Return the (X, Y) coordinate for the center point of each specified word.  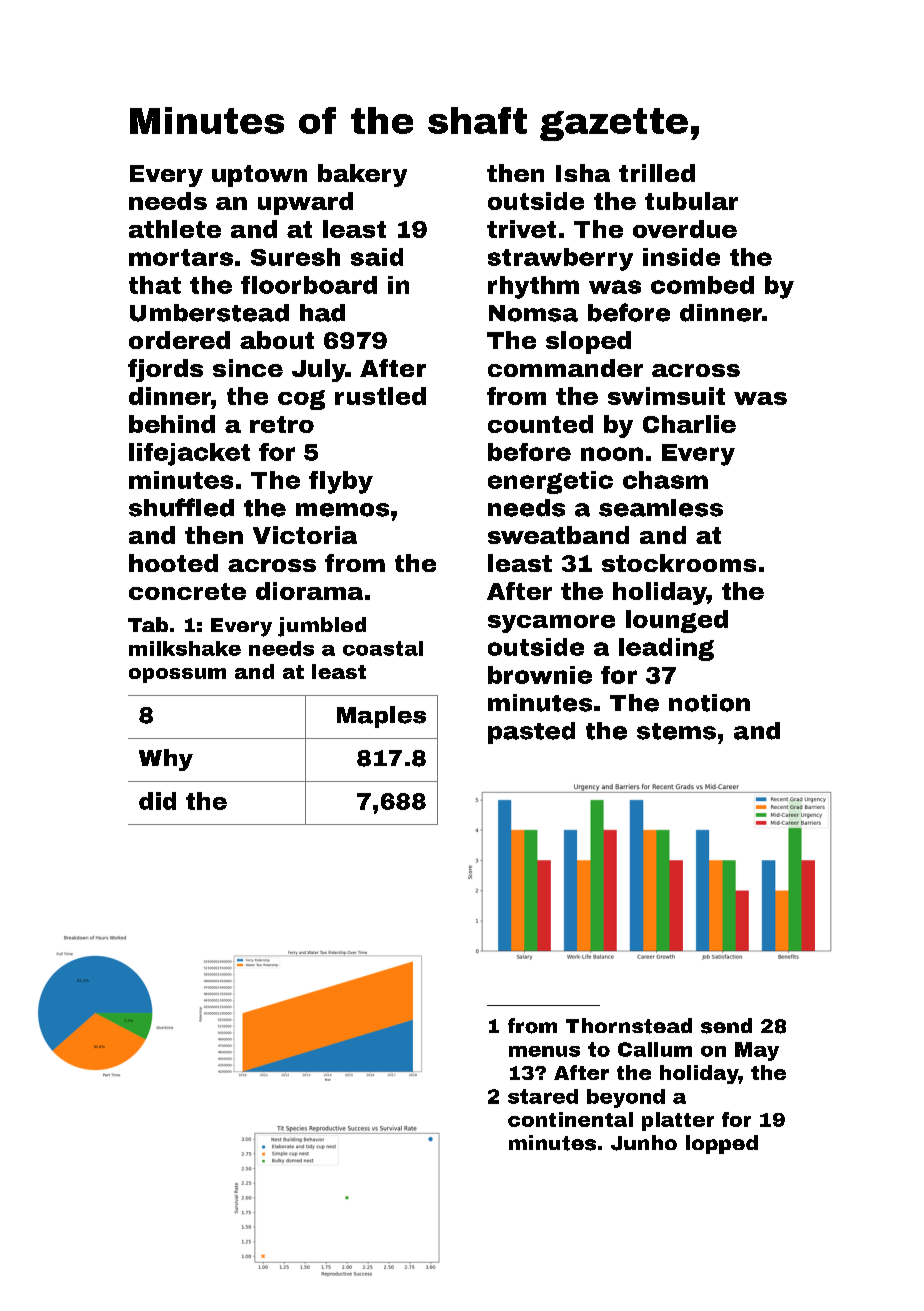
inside (681, 257)
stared (543, 1096)
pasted (531, 733)
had (322, 313)
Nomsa (533, 313)
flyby (341, 482)
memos (342, 510)
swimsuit (666, 396)
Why (166, 760)
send (726, 1026)
